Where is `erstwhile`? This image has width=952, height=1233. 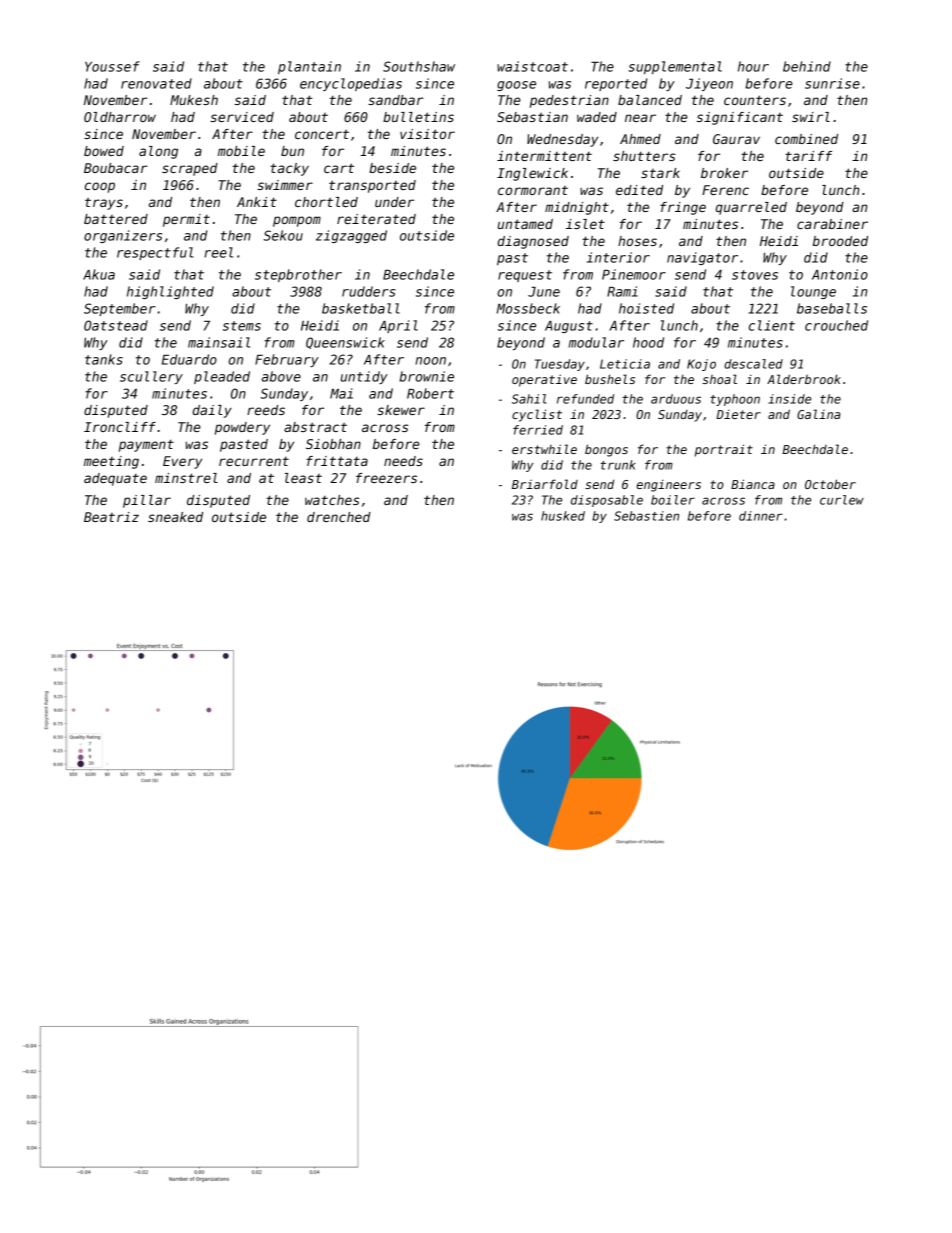 erstwhile is located at coordinates (544, 449).
